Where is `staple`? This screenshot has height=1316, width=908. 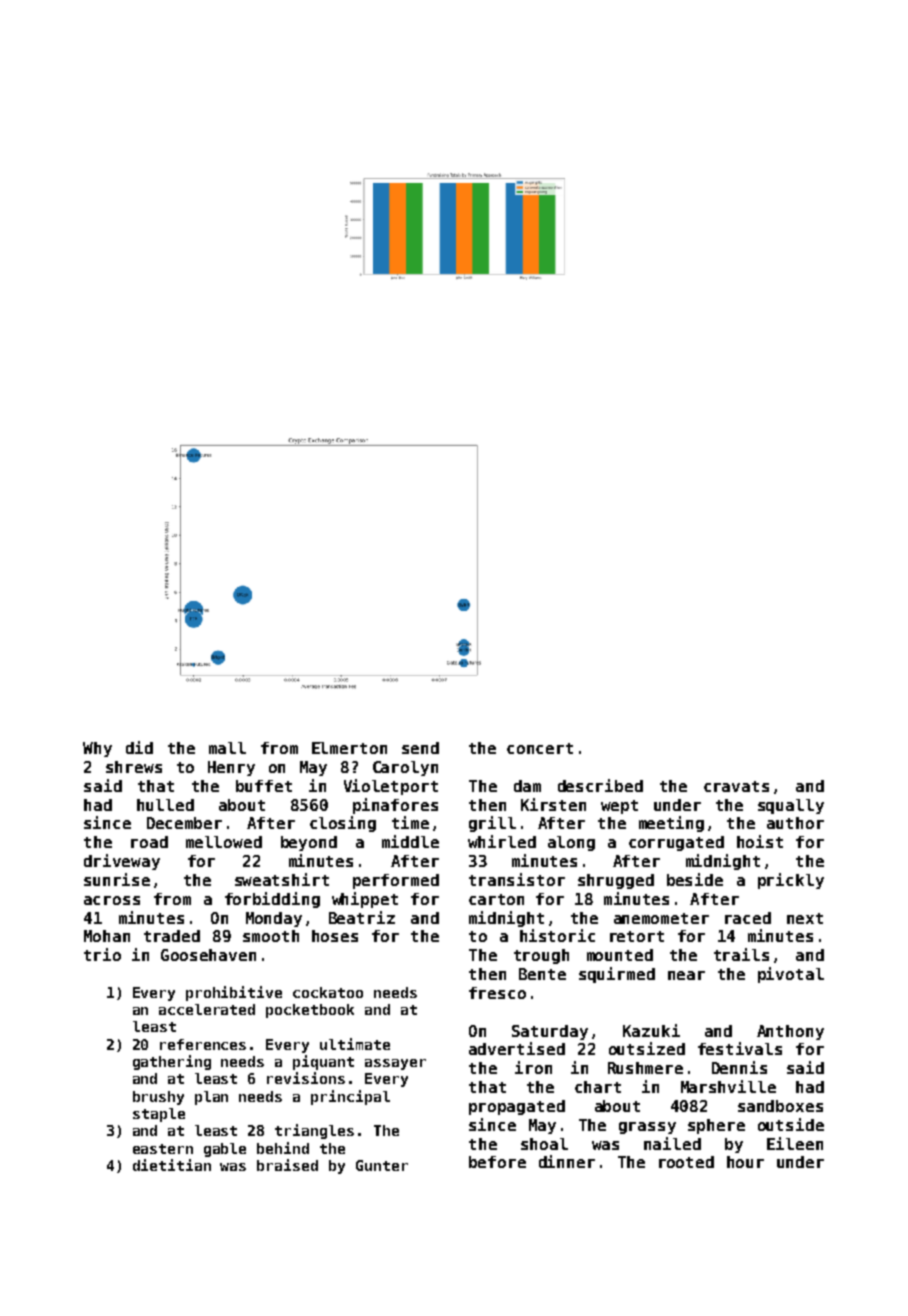
staple is located at coordinates (159, 1115).
